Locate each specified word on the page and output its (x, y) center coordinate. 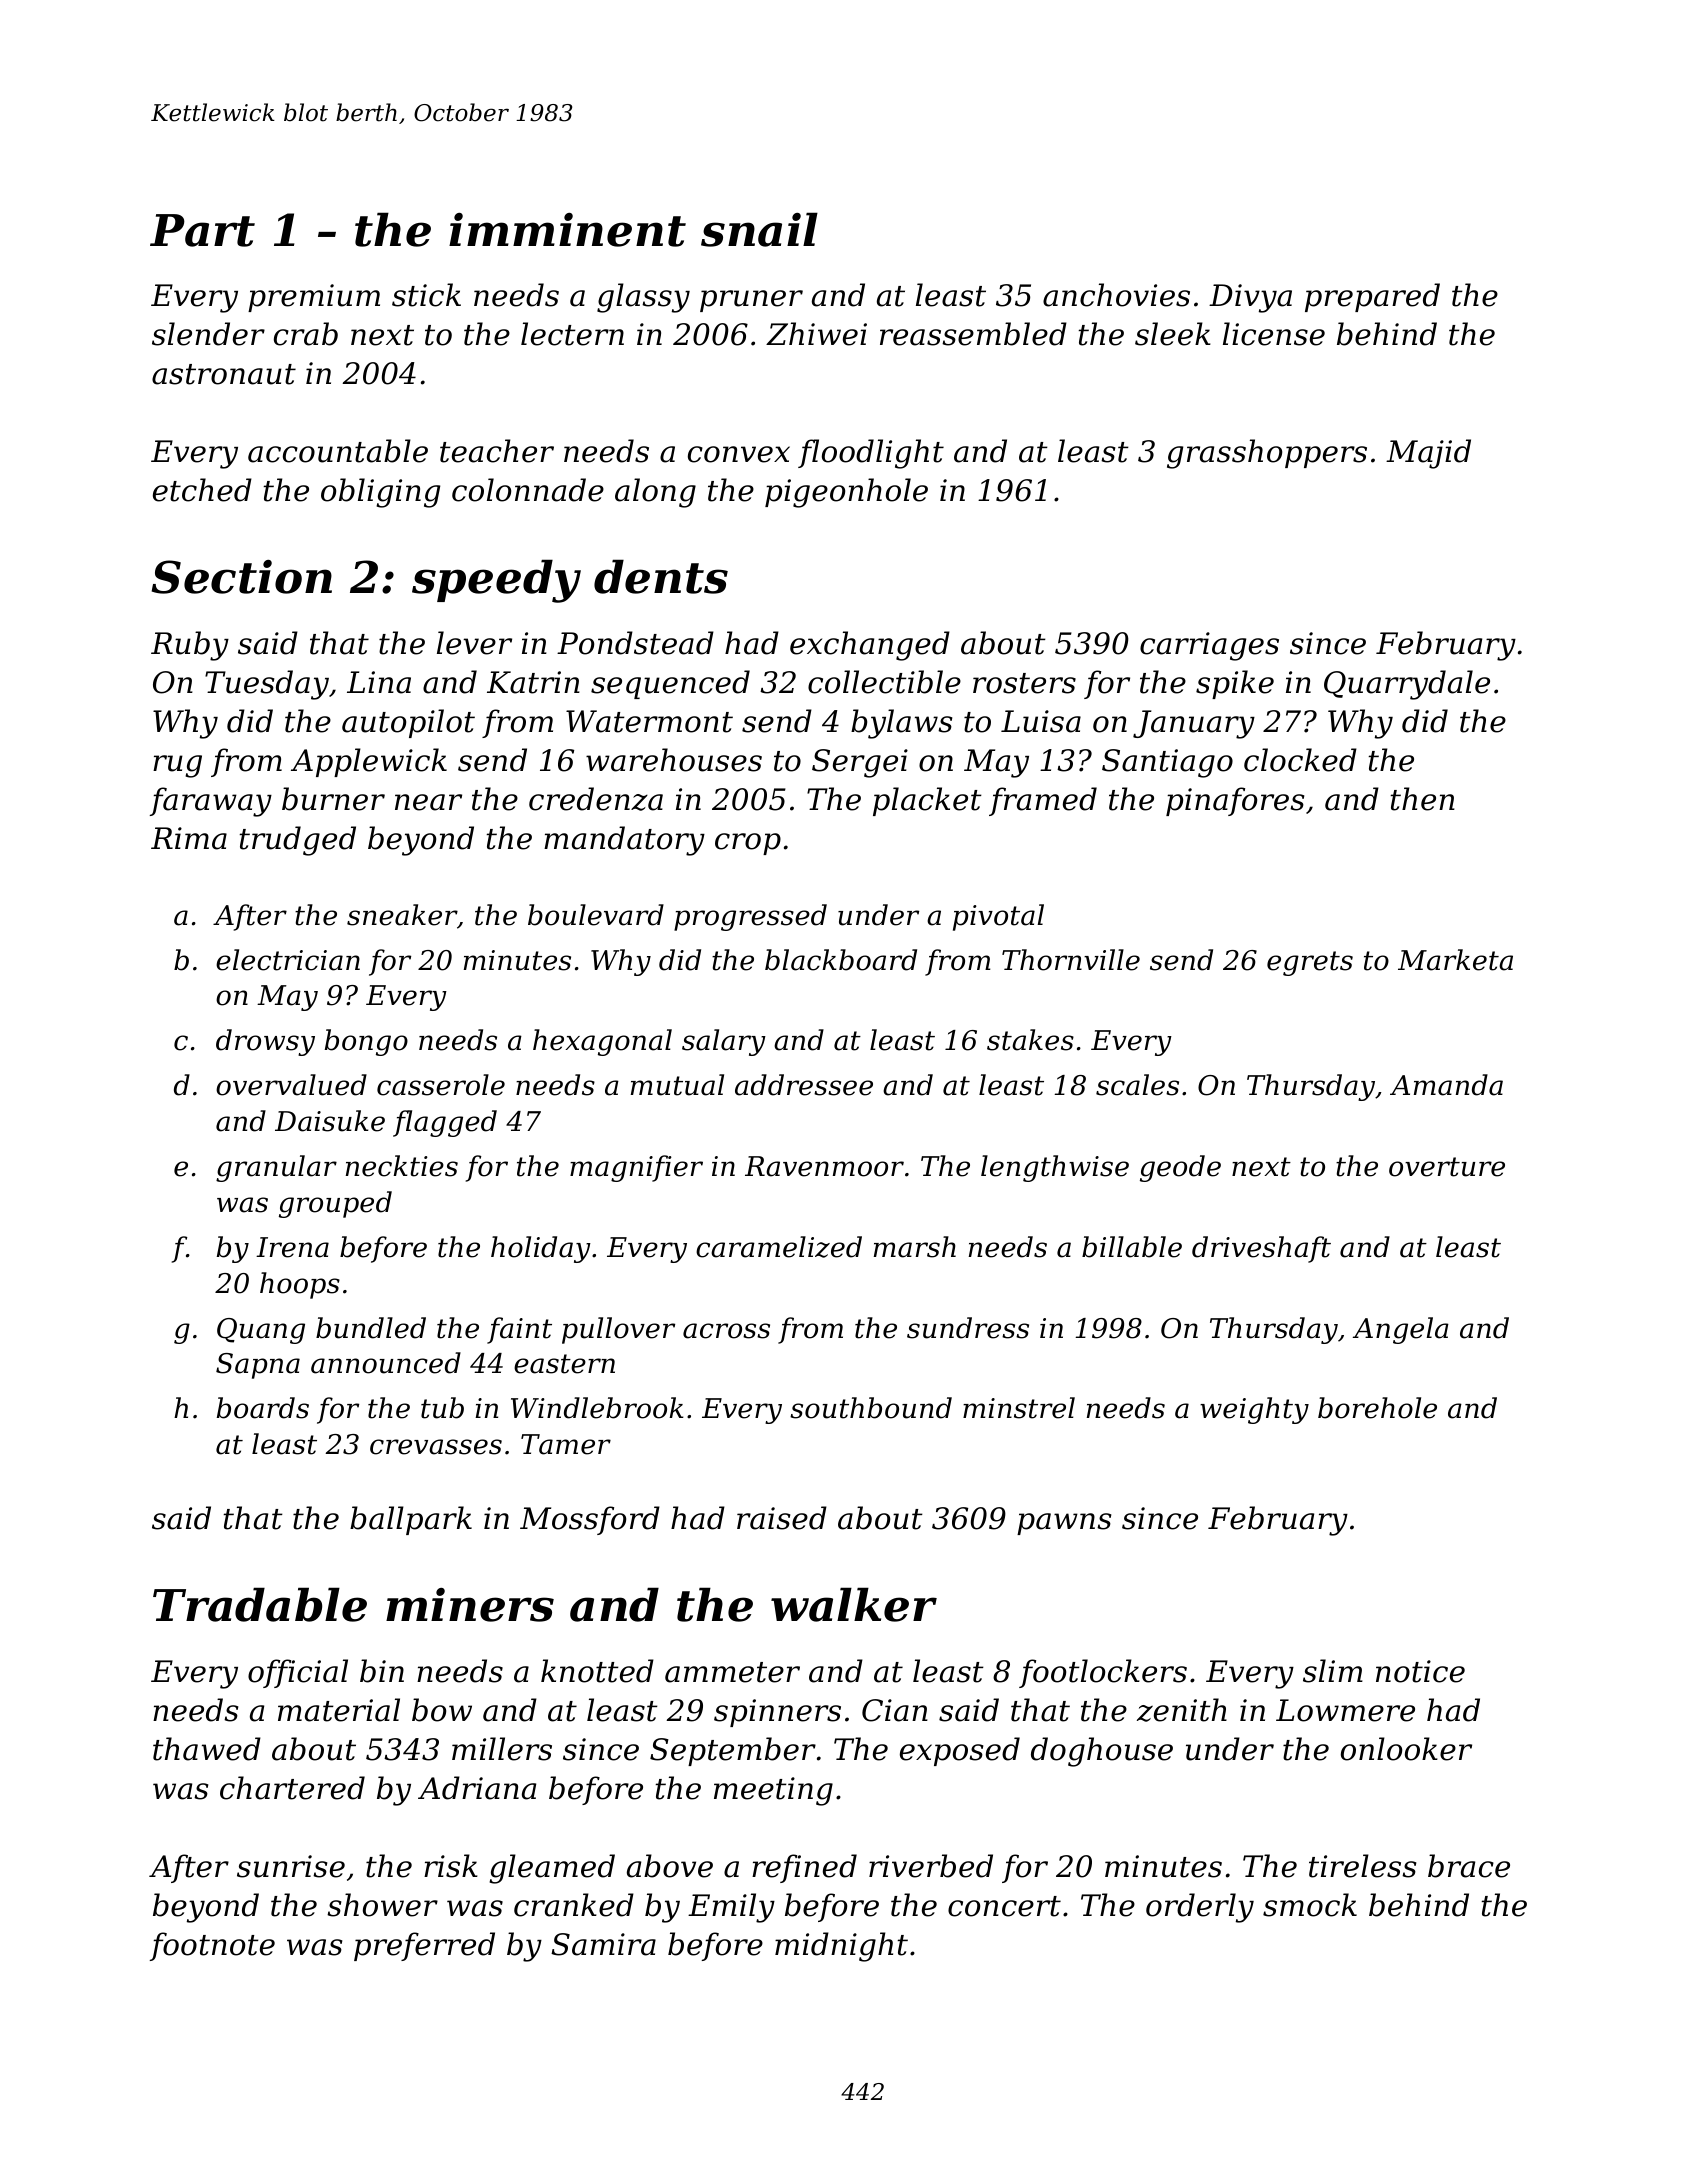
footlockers (1103, 1673)
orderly (1200, 1908)
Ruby (190, 646)
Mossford (590, 1520)
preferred (424, 1946)
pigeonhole (846, 493)
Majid (1428, 454)
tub (442, 1408)
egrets (1310, 963)
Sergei (860, 763)
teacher (497, 451)
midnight (841, 1947)
